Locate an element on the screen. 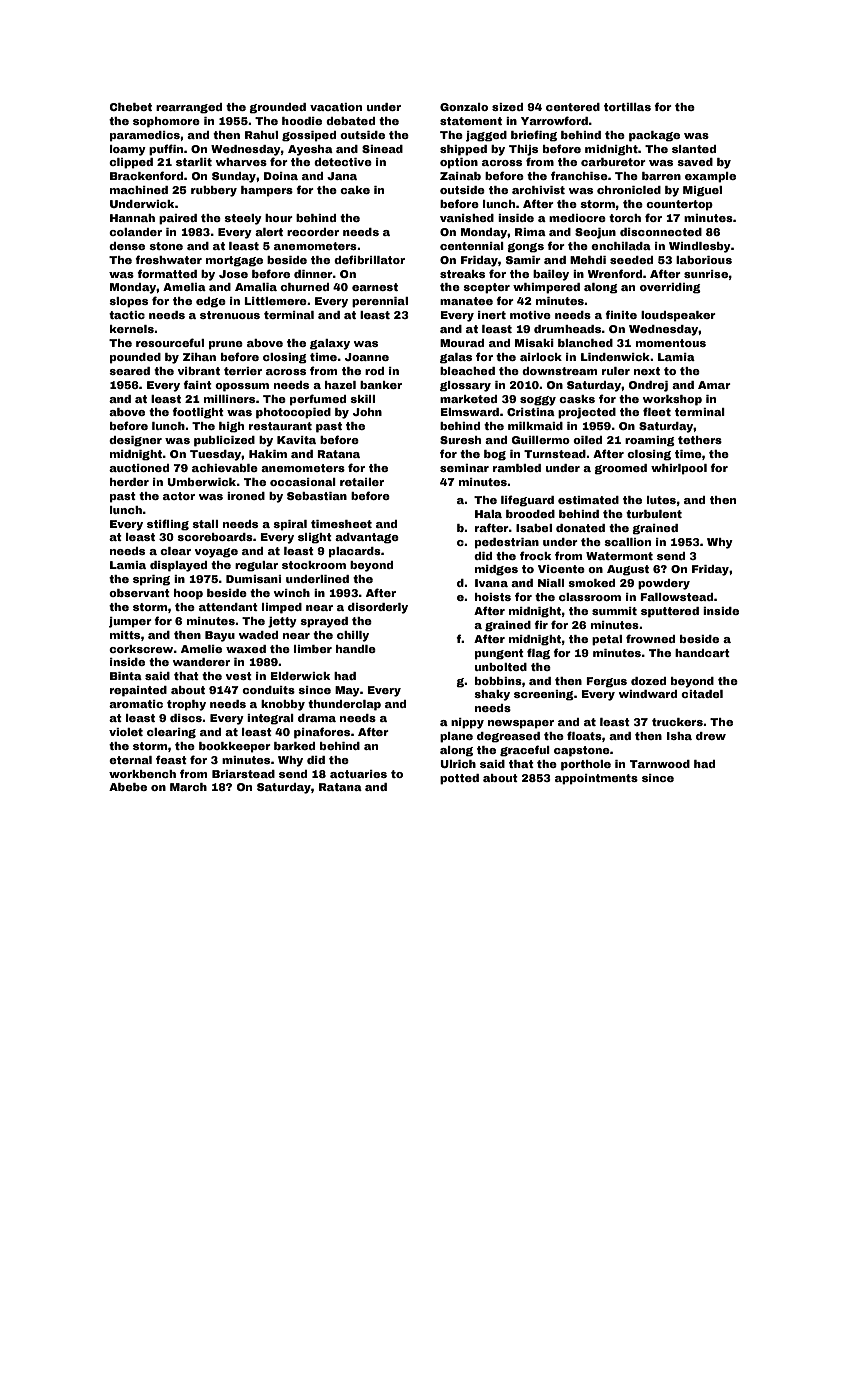 Image resolution: width=849 pixels, height=1400 pixels. statement is located at coordinates (471, 121).
